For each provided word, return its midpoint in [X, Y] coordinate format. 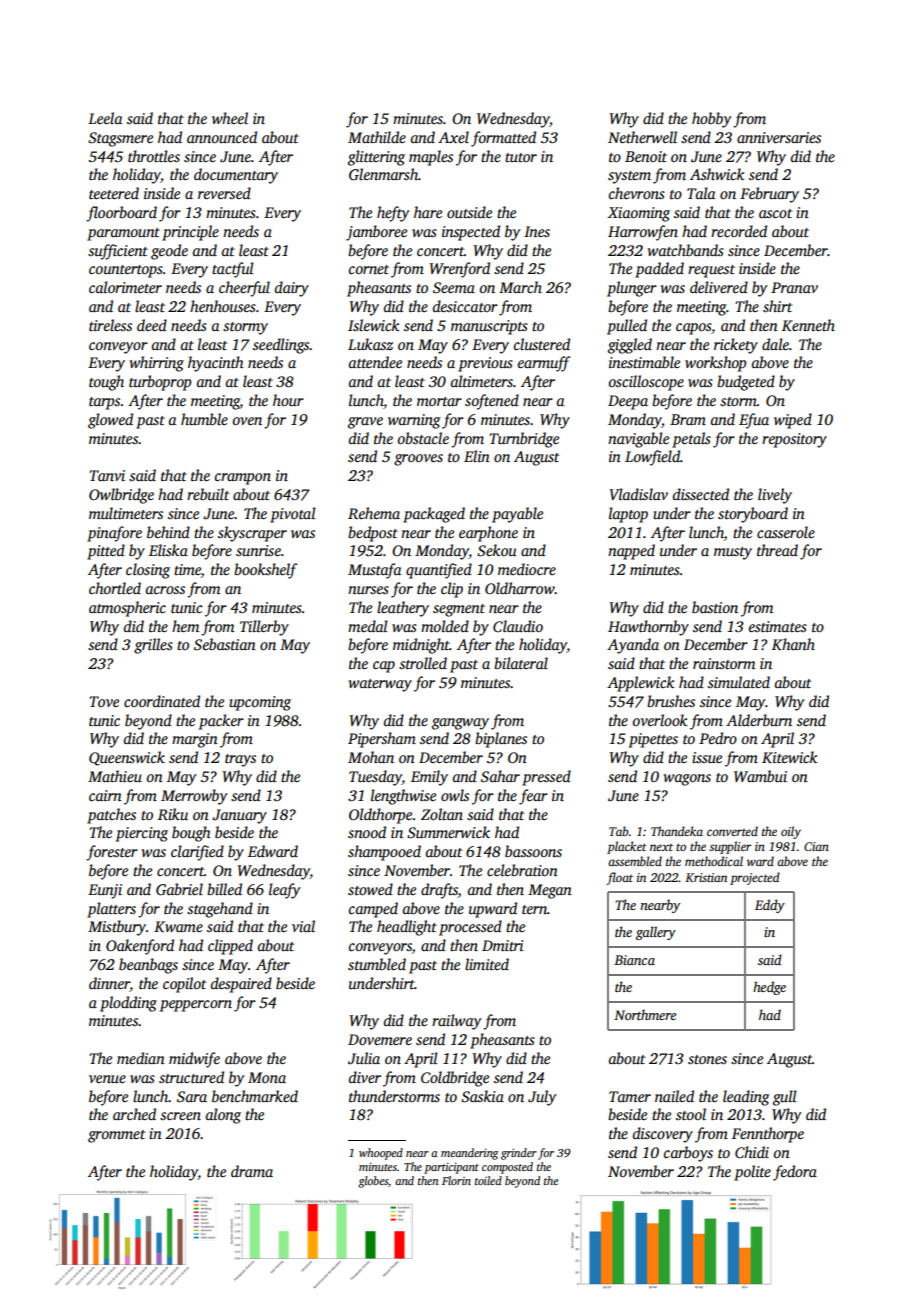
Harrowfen [643, 233]
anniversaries [779, 137]
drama [252, 1171]
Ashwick [717, 174]
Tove [104, 701]
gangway [460, 724]
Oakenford [140, 947]
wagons [687, 780]
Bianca [634, 960]
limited [487, 964]
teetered [114, 193]
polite [752, 1173]
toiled [488, 1180]
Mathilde [377, 137]
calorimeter [125, 287]
